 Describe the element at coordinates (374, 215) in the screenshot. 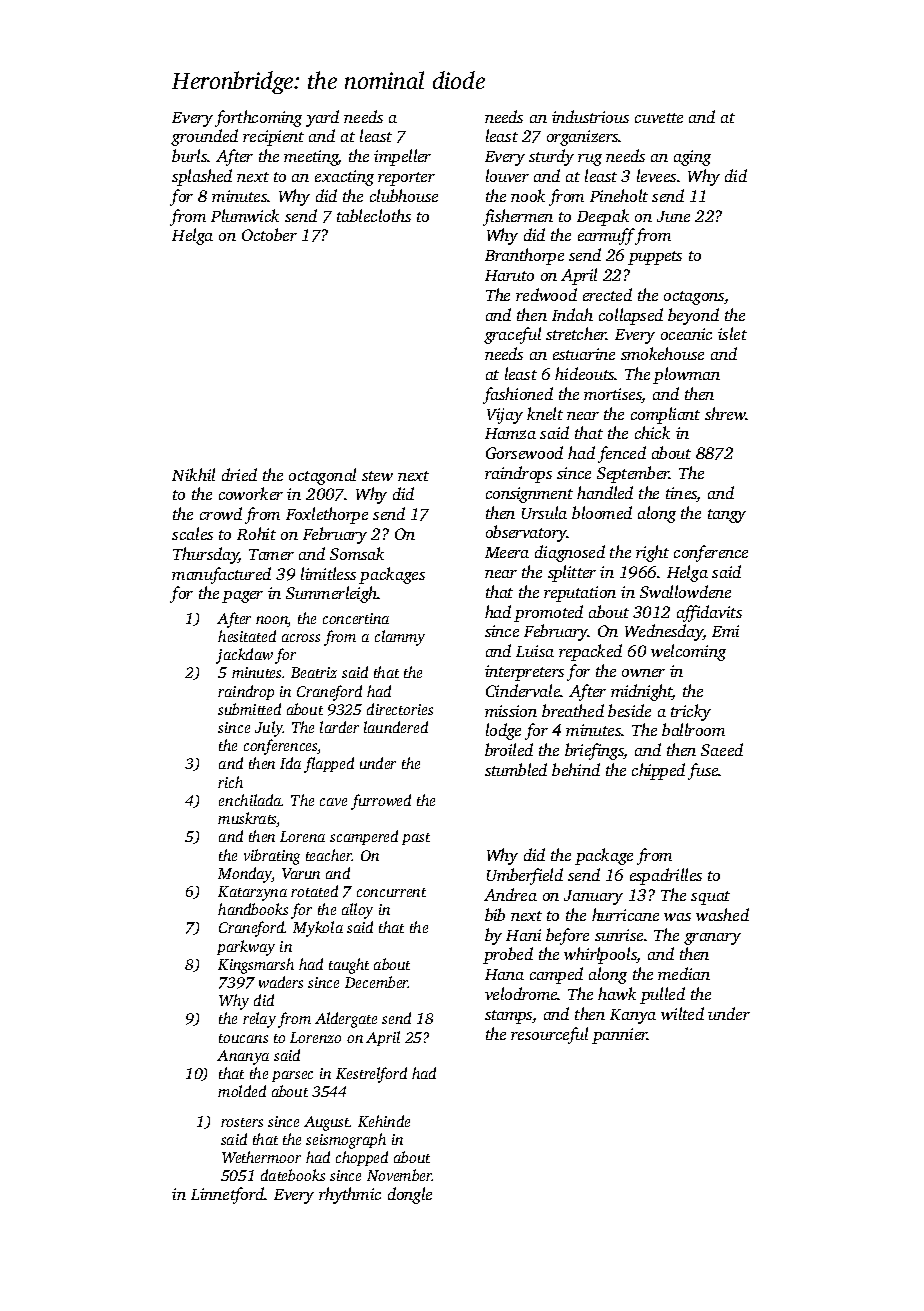

I see `tablecloths` at that location.
